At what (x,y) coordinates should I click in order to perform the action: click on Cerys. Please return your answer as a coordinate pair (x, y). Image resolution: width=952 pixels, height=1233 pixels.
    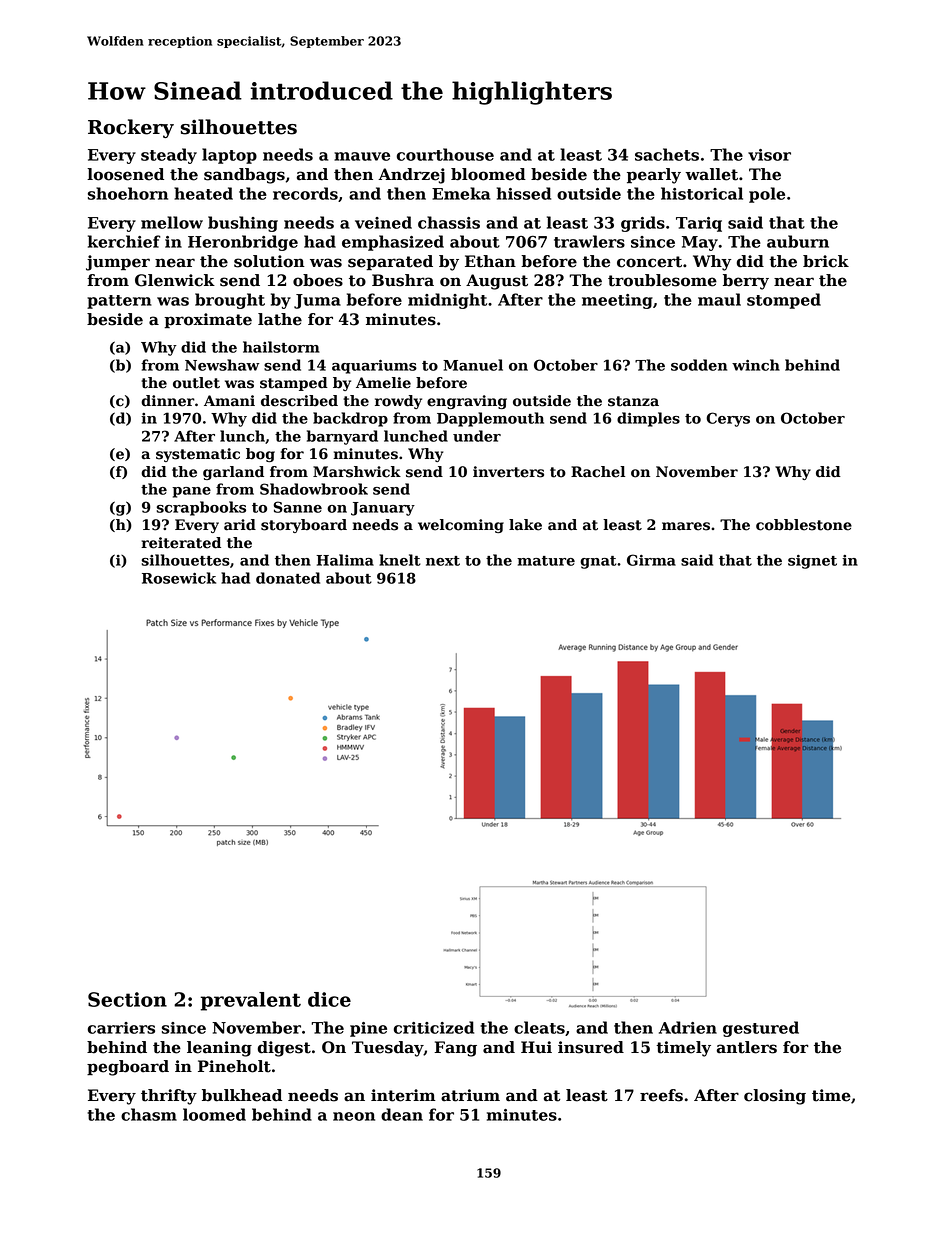
    Looking at the image, I should click on (728, 419).
